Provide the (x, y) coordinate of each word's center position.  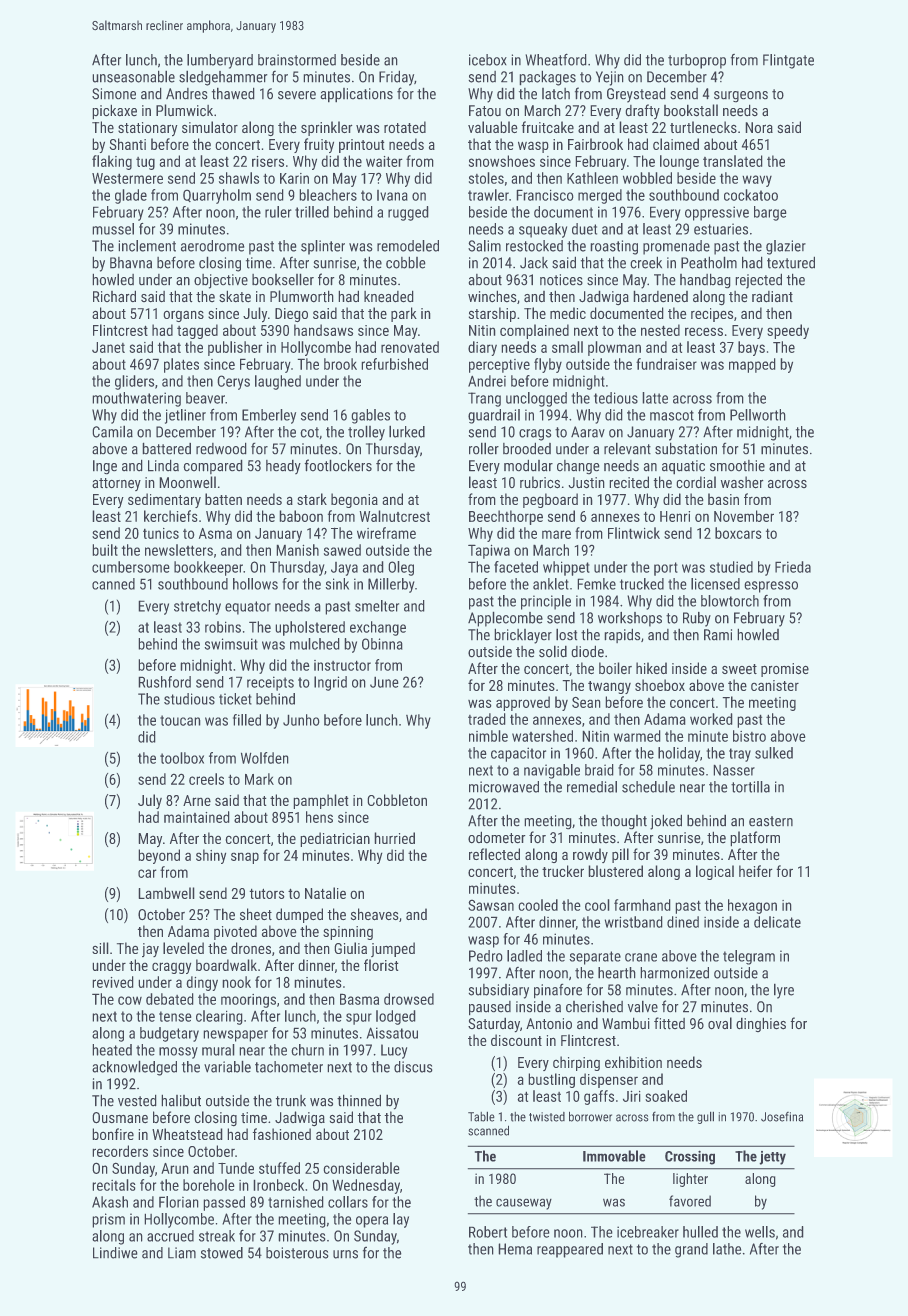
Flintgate (788, 61)
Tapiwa (489, 551)
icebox (488, 60)
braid (599, 770)
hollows (255, 584)
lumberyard (220, 61)
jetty (772, 1158)
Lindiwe (115, 1253)
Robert (488, 1232)
